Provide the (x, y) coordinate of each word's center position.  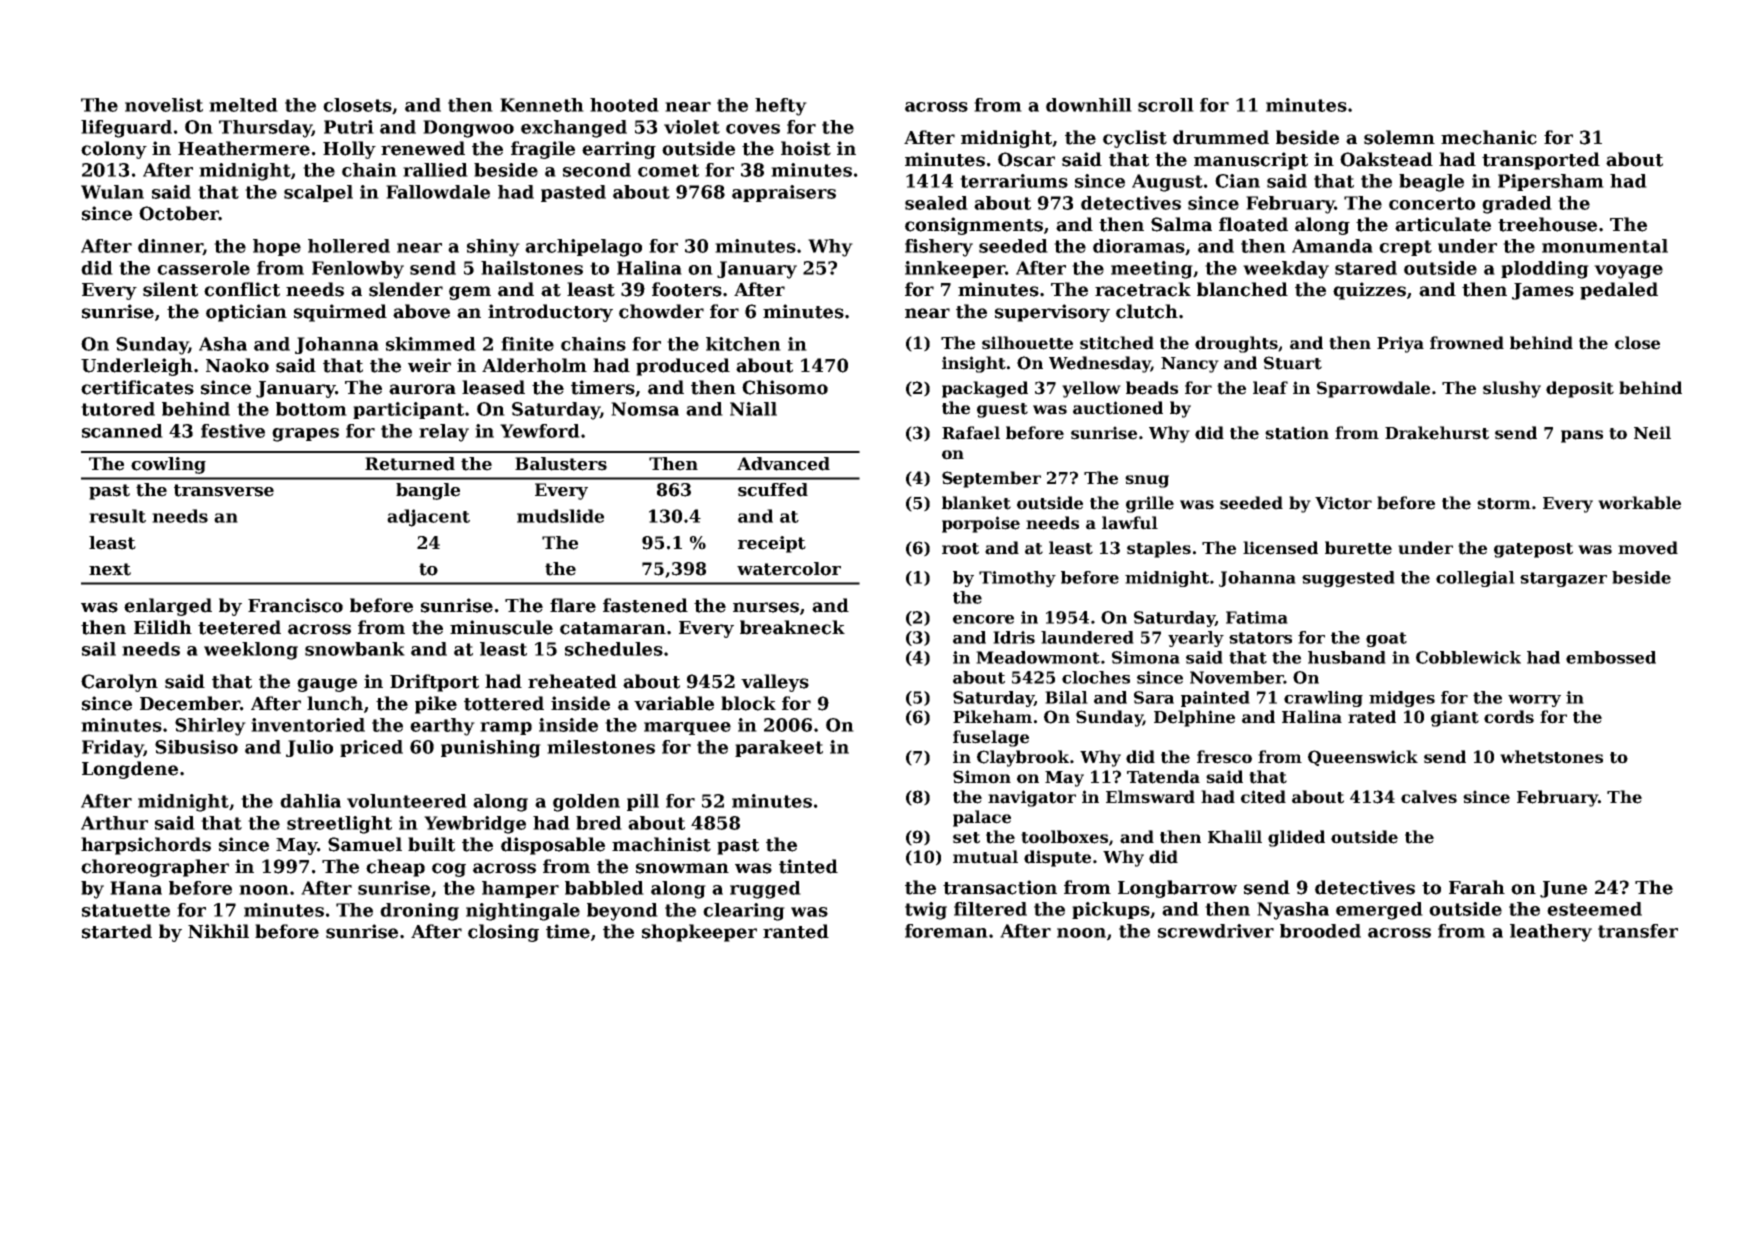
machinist (661, 844)
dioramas (1139, 246)
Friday (112, 749)
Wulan (112, 192)
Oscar (1026, 159)
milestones (601, 747)
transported (1541, 161)
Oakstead (1386, 159)
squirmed (340, 313)
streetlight (339, 825)
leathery (1551, 933)
